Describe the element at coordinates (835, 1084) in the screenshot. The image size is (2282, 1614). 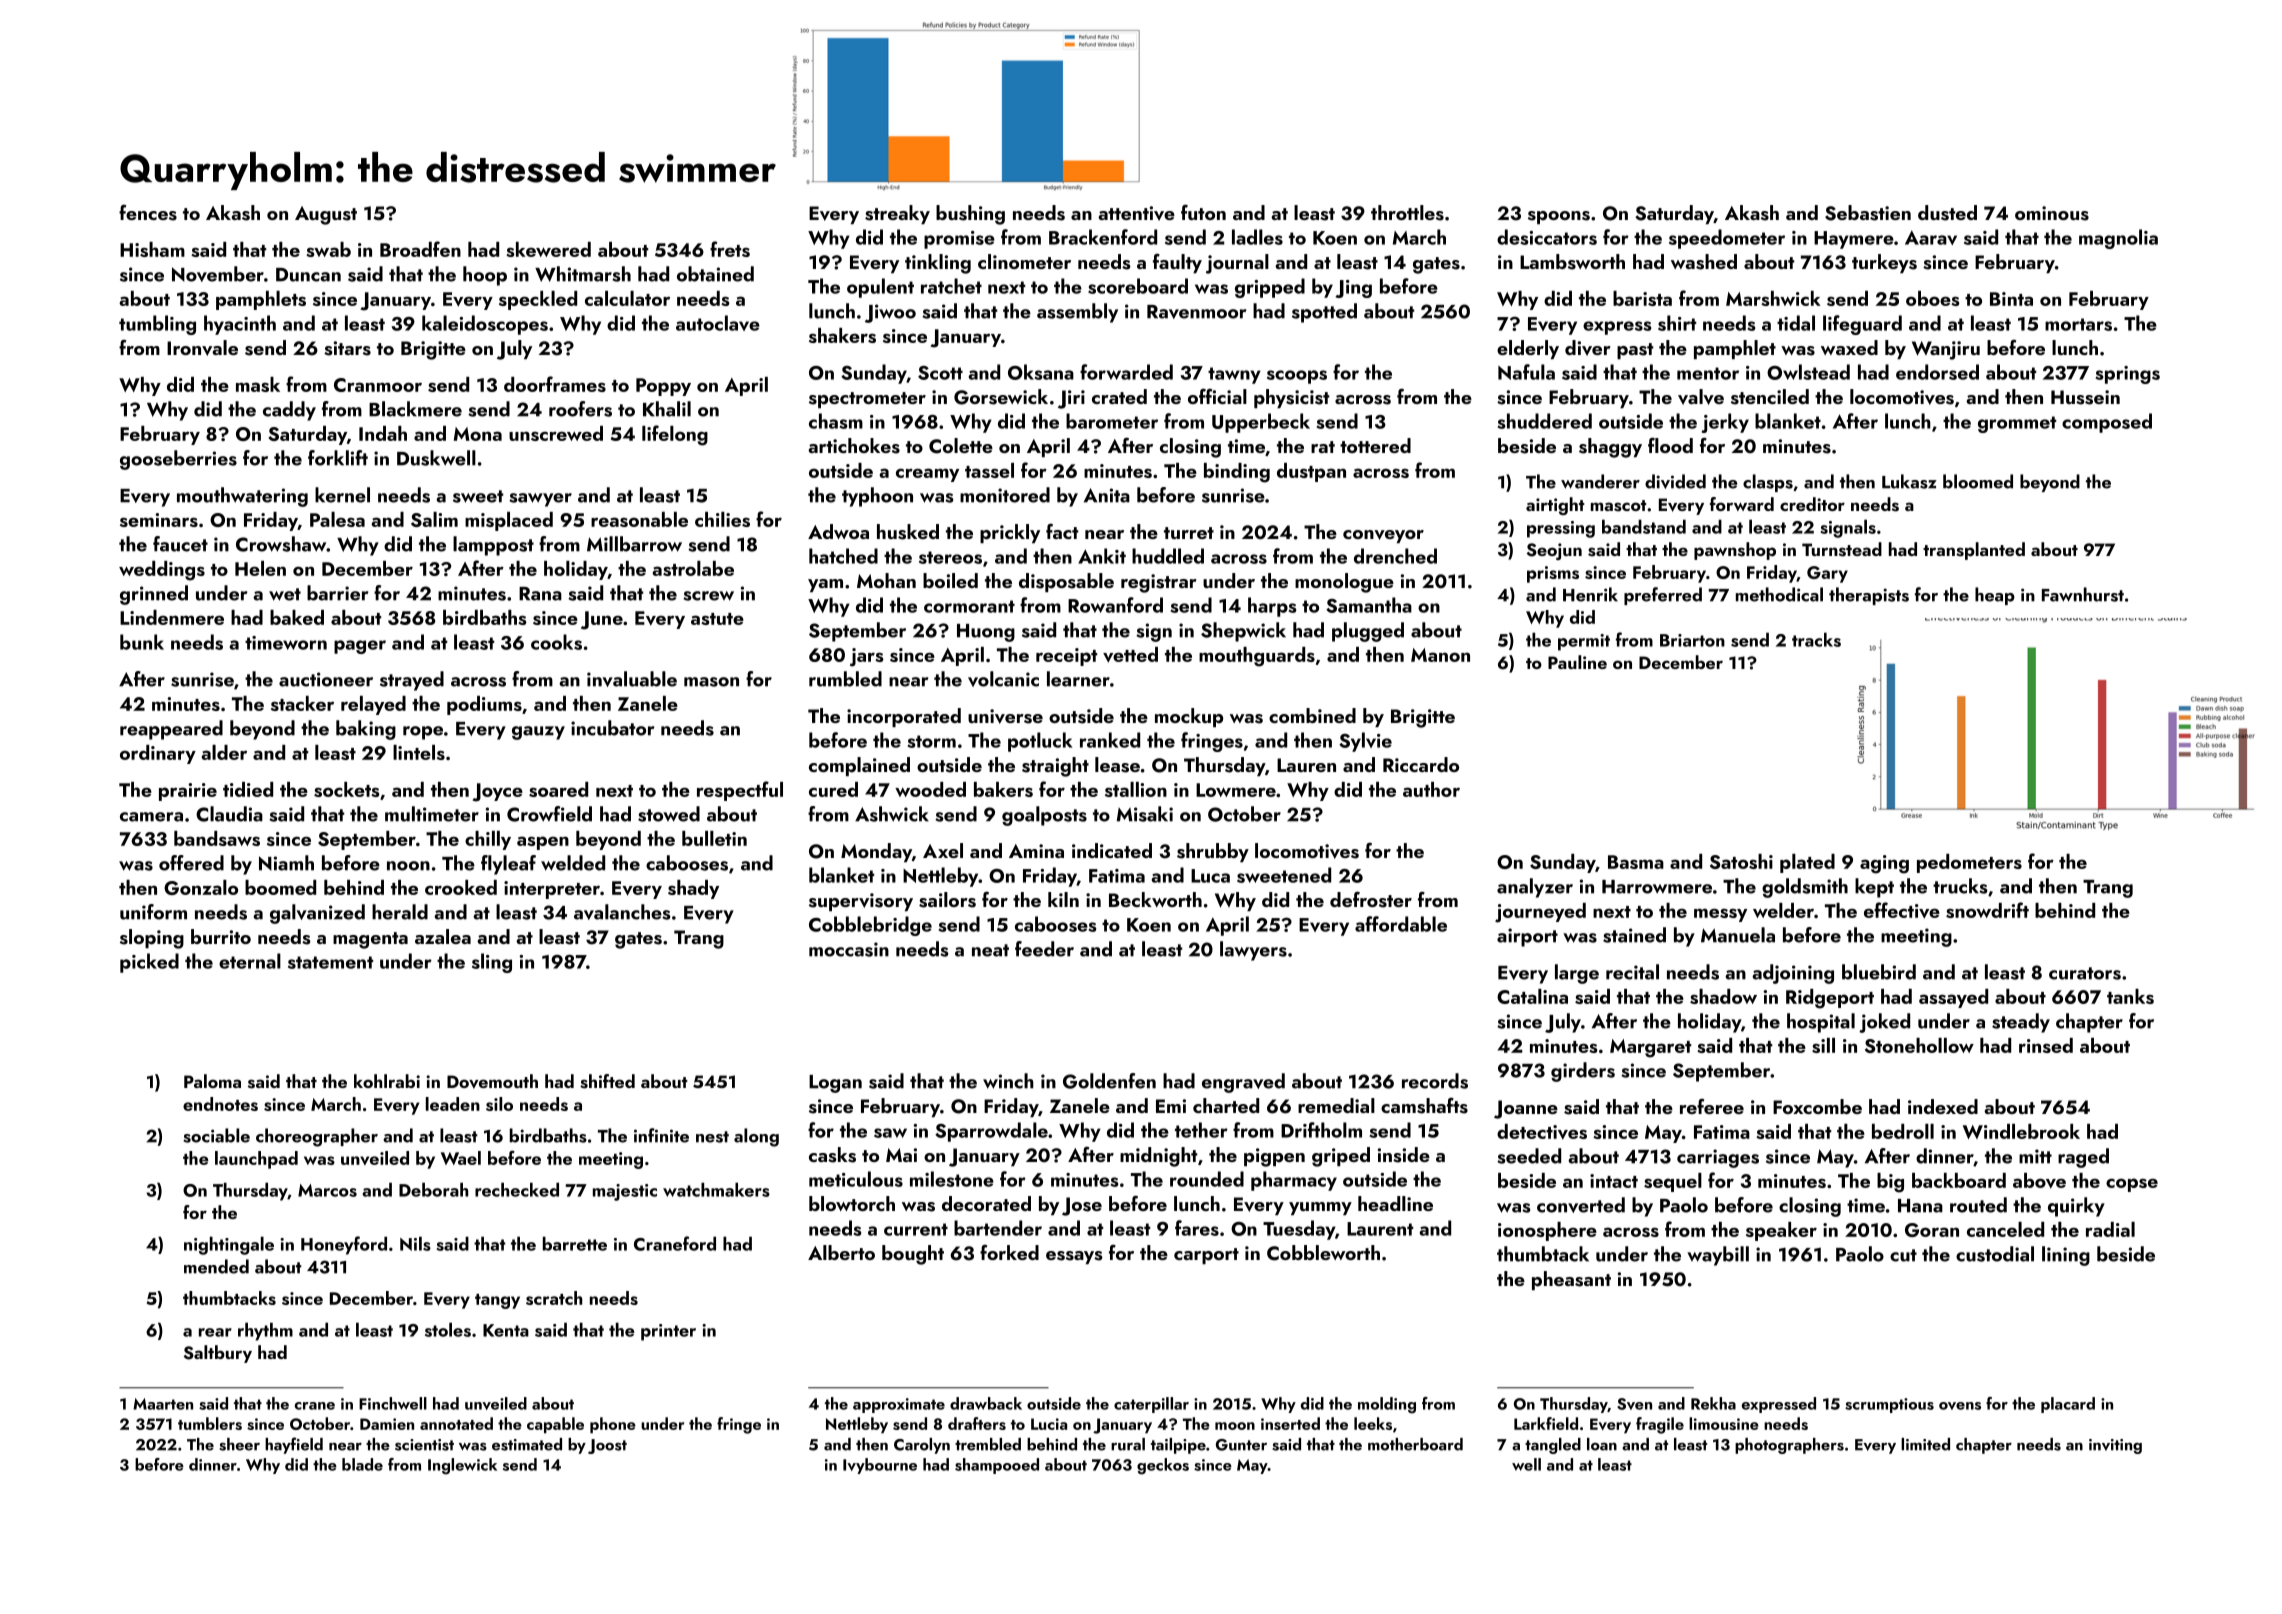
I see `Logan` at that location.
